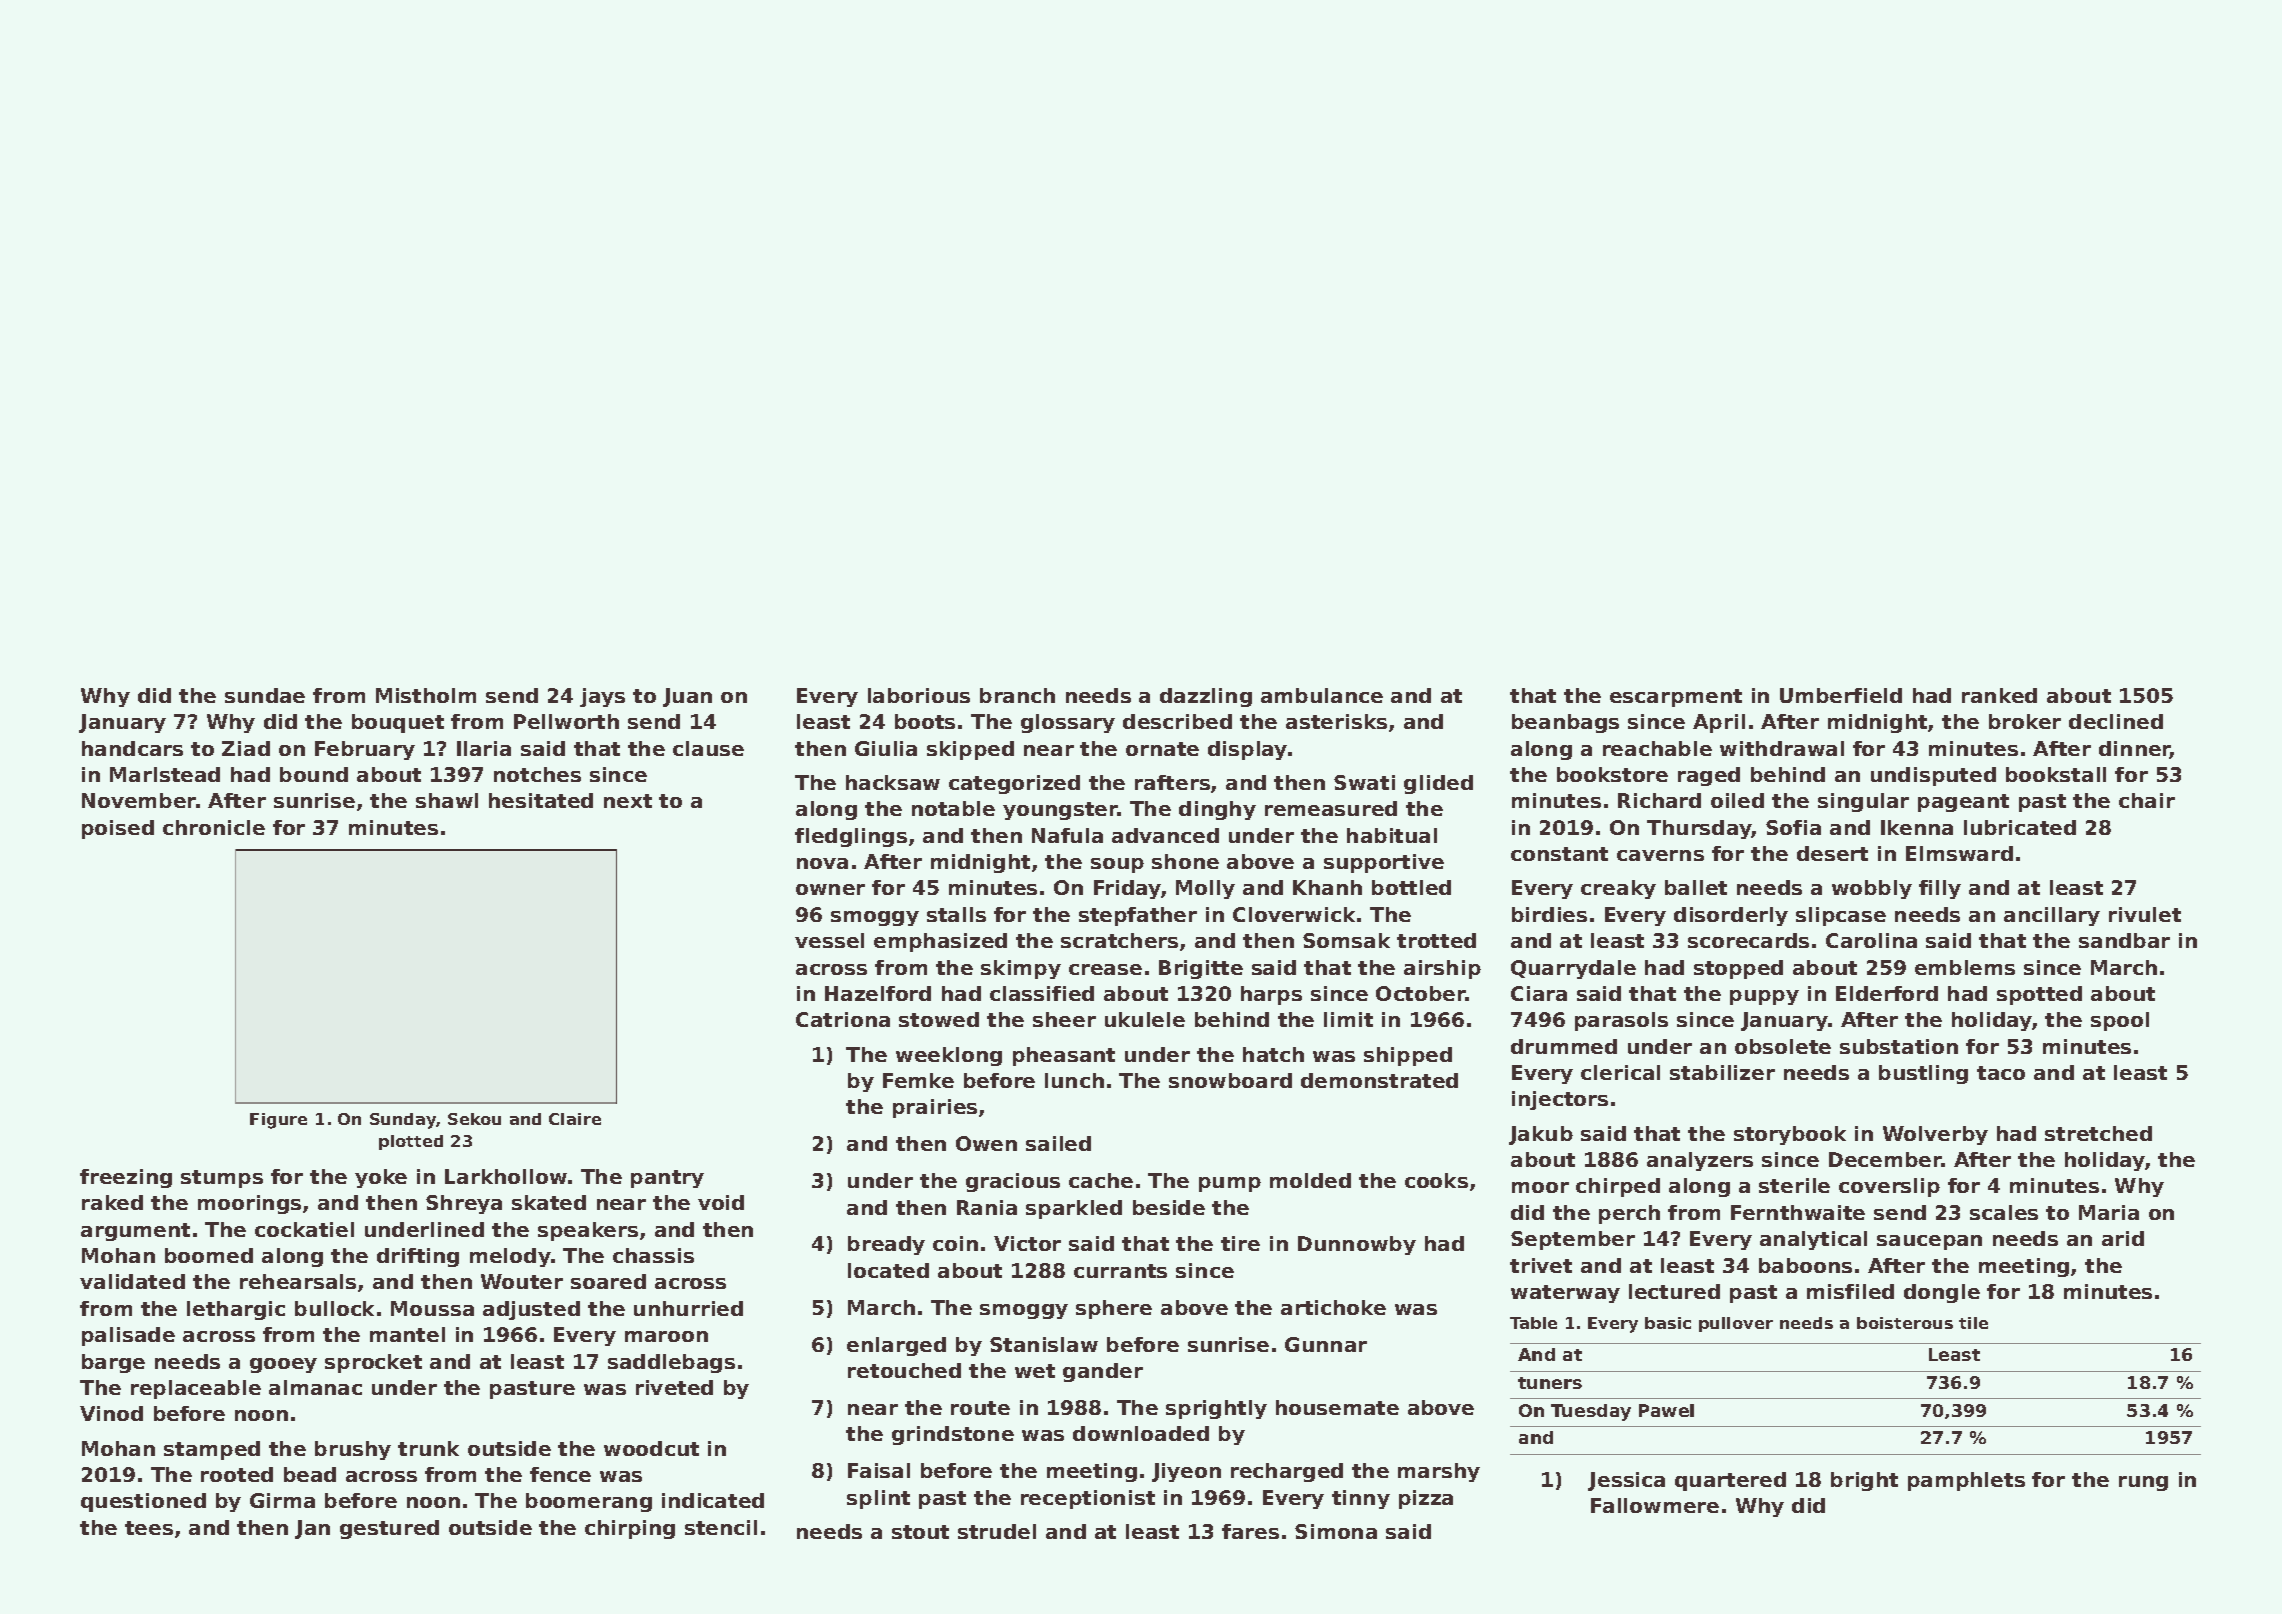  What do you see at coordinates (2098, 1133) in the image?
I see `stretched` at bounding box center [2098, 1133].
